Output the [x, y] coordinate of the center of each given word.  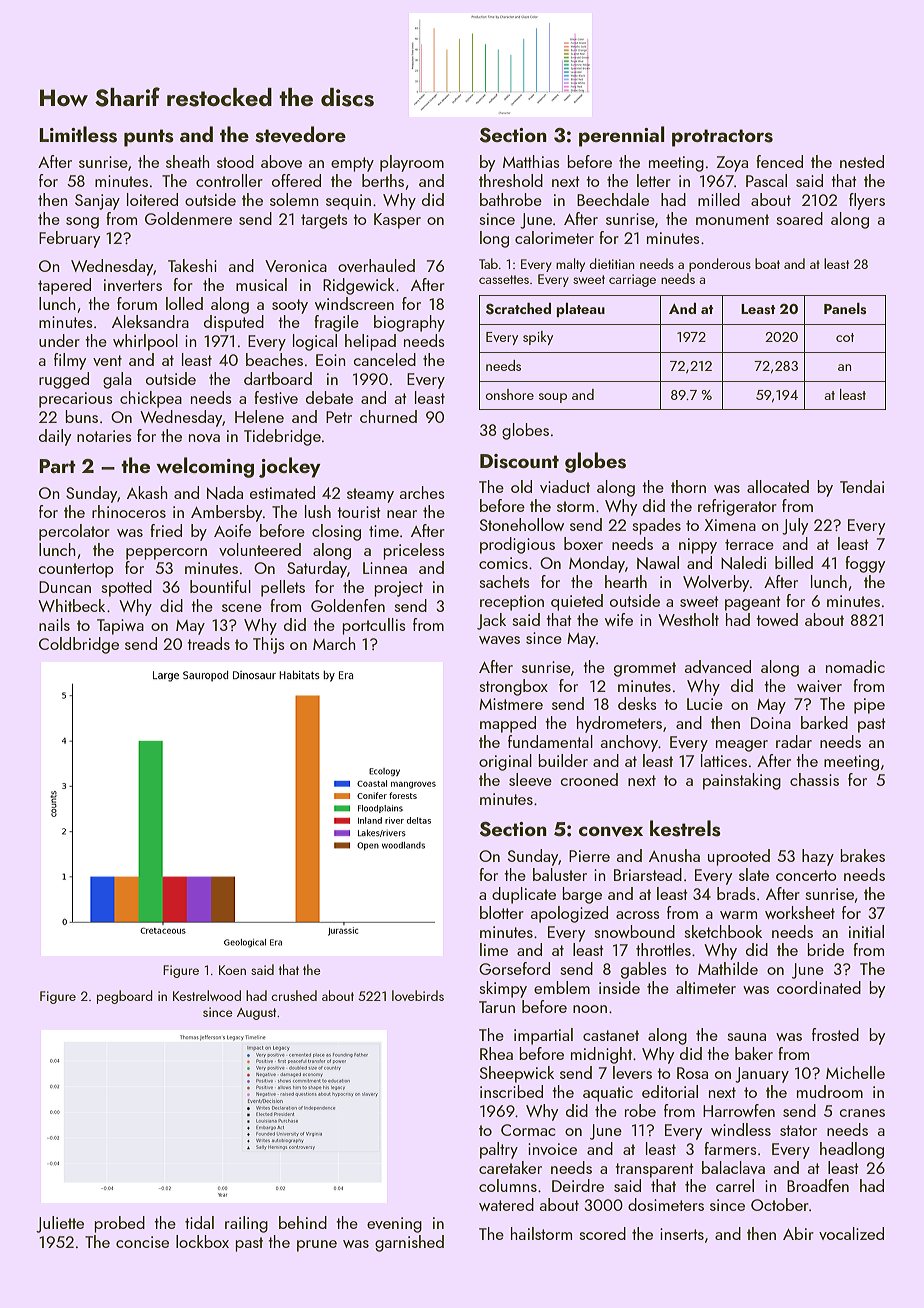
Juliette [60, 1224]
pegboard [125, 997]
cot [845, 337]
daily [55, 437]
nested [862, 161]
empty [352, 164]
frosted [835, 1034]
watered [506, 1204]
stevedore [300, 134]
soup [553, 398]
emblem [562, 987]
